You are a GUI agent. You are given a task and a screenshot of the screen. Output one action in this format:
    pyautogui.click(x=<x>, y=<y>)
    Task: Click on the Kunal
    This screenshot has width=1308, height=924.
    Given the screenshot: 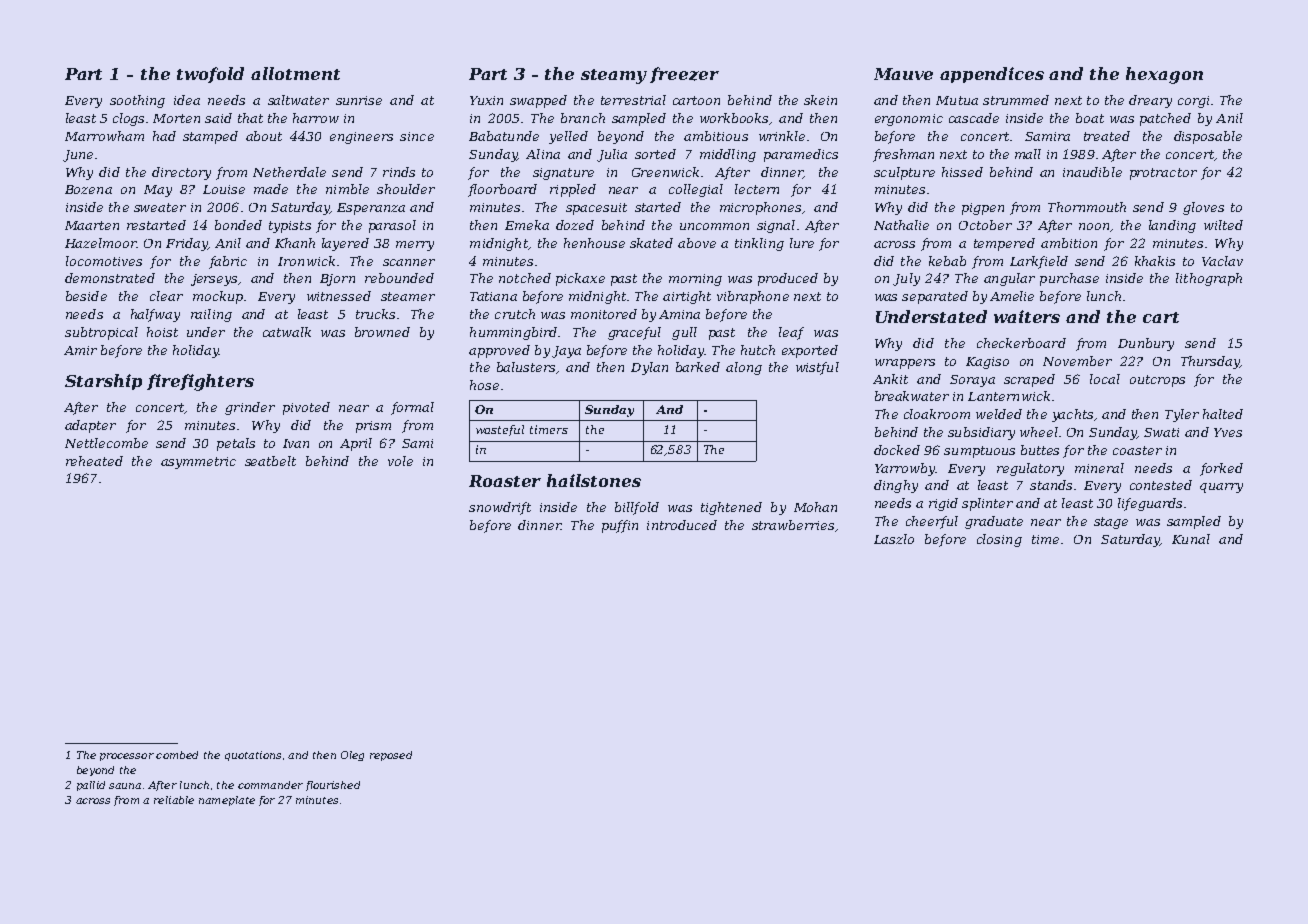 What is the action you would take?
    pyautogui.click(x=1191, y=539)
